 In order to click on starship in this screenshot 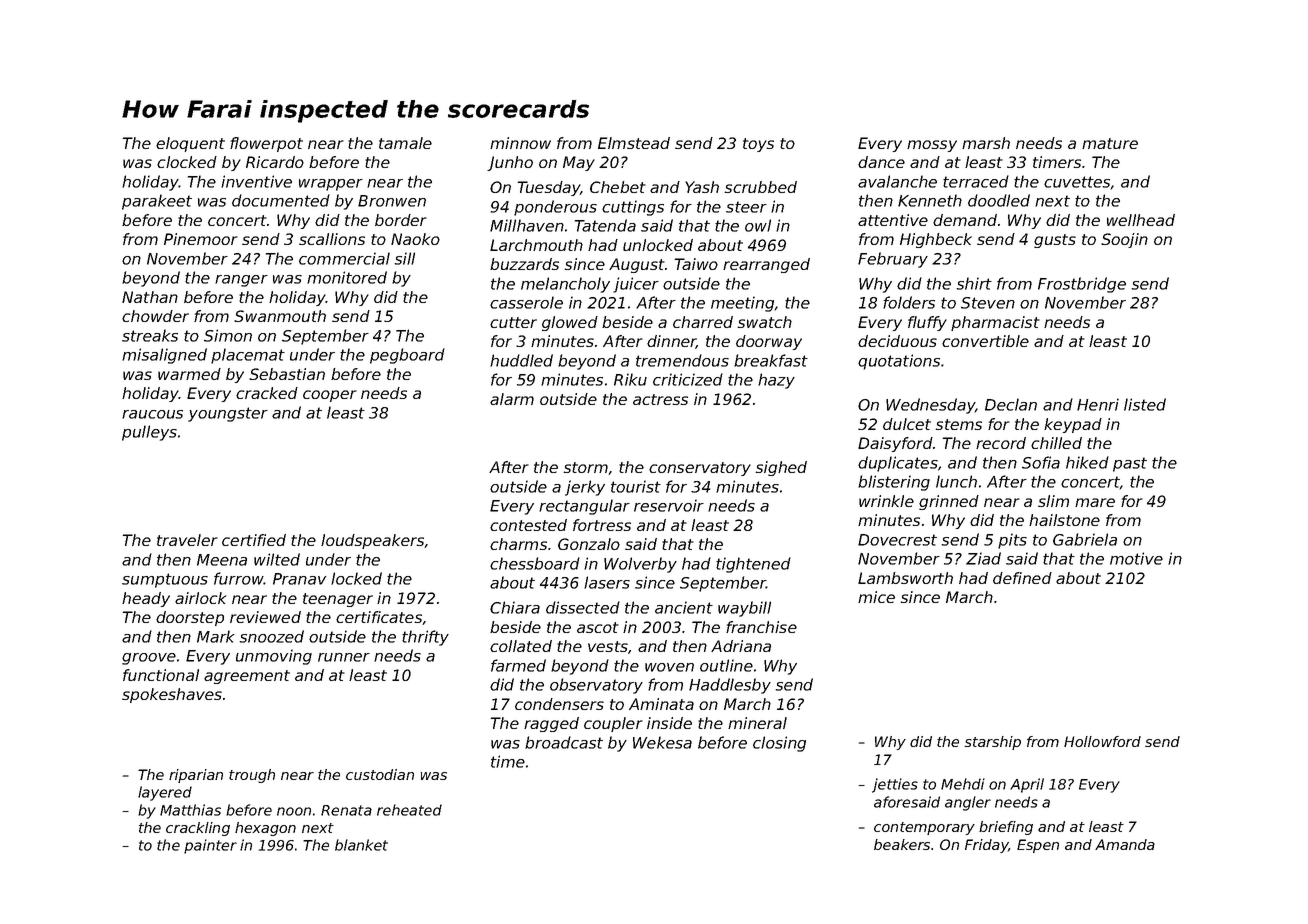, I will do `click(992, 743)`.
